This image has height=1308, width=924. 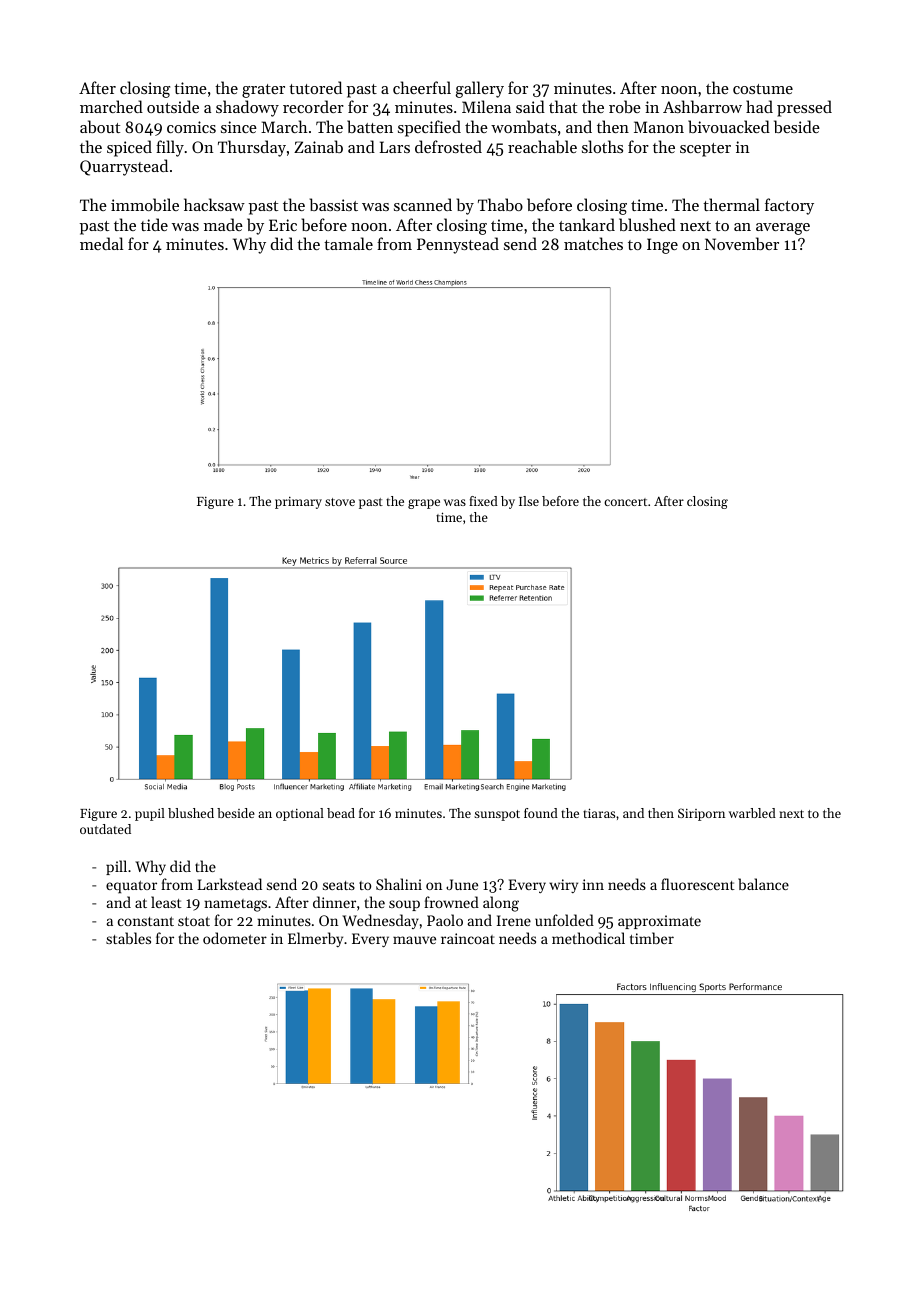 What do you see at coordinates (154, 224) in the image?
I see `tide` at bounding box center [154, 224].
